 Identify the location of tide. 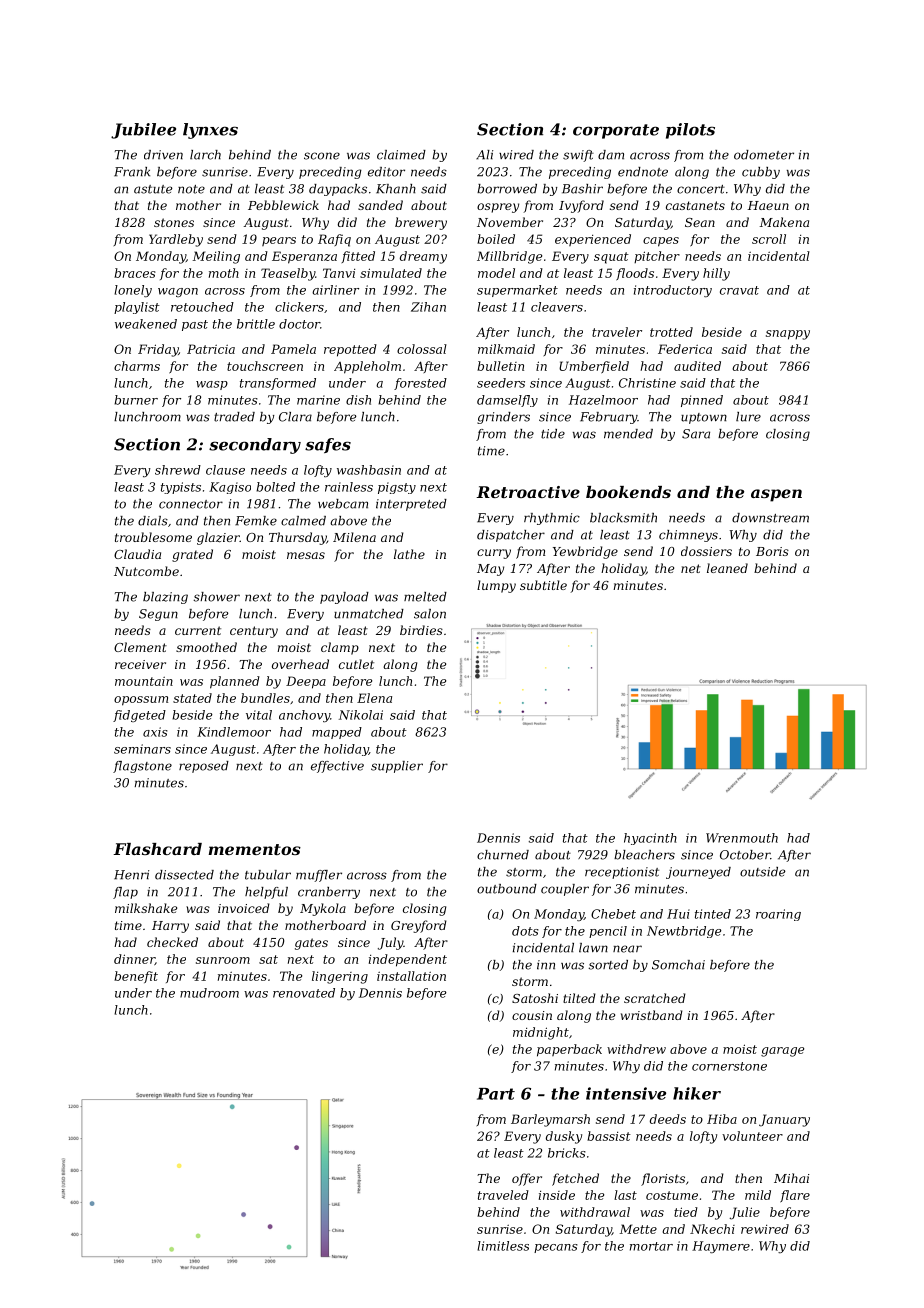
(553, 434).
